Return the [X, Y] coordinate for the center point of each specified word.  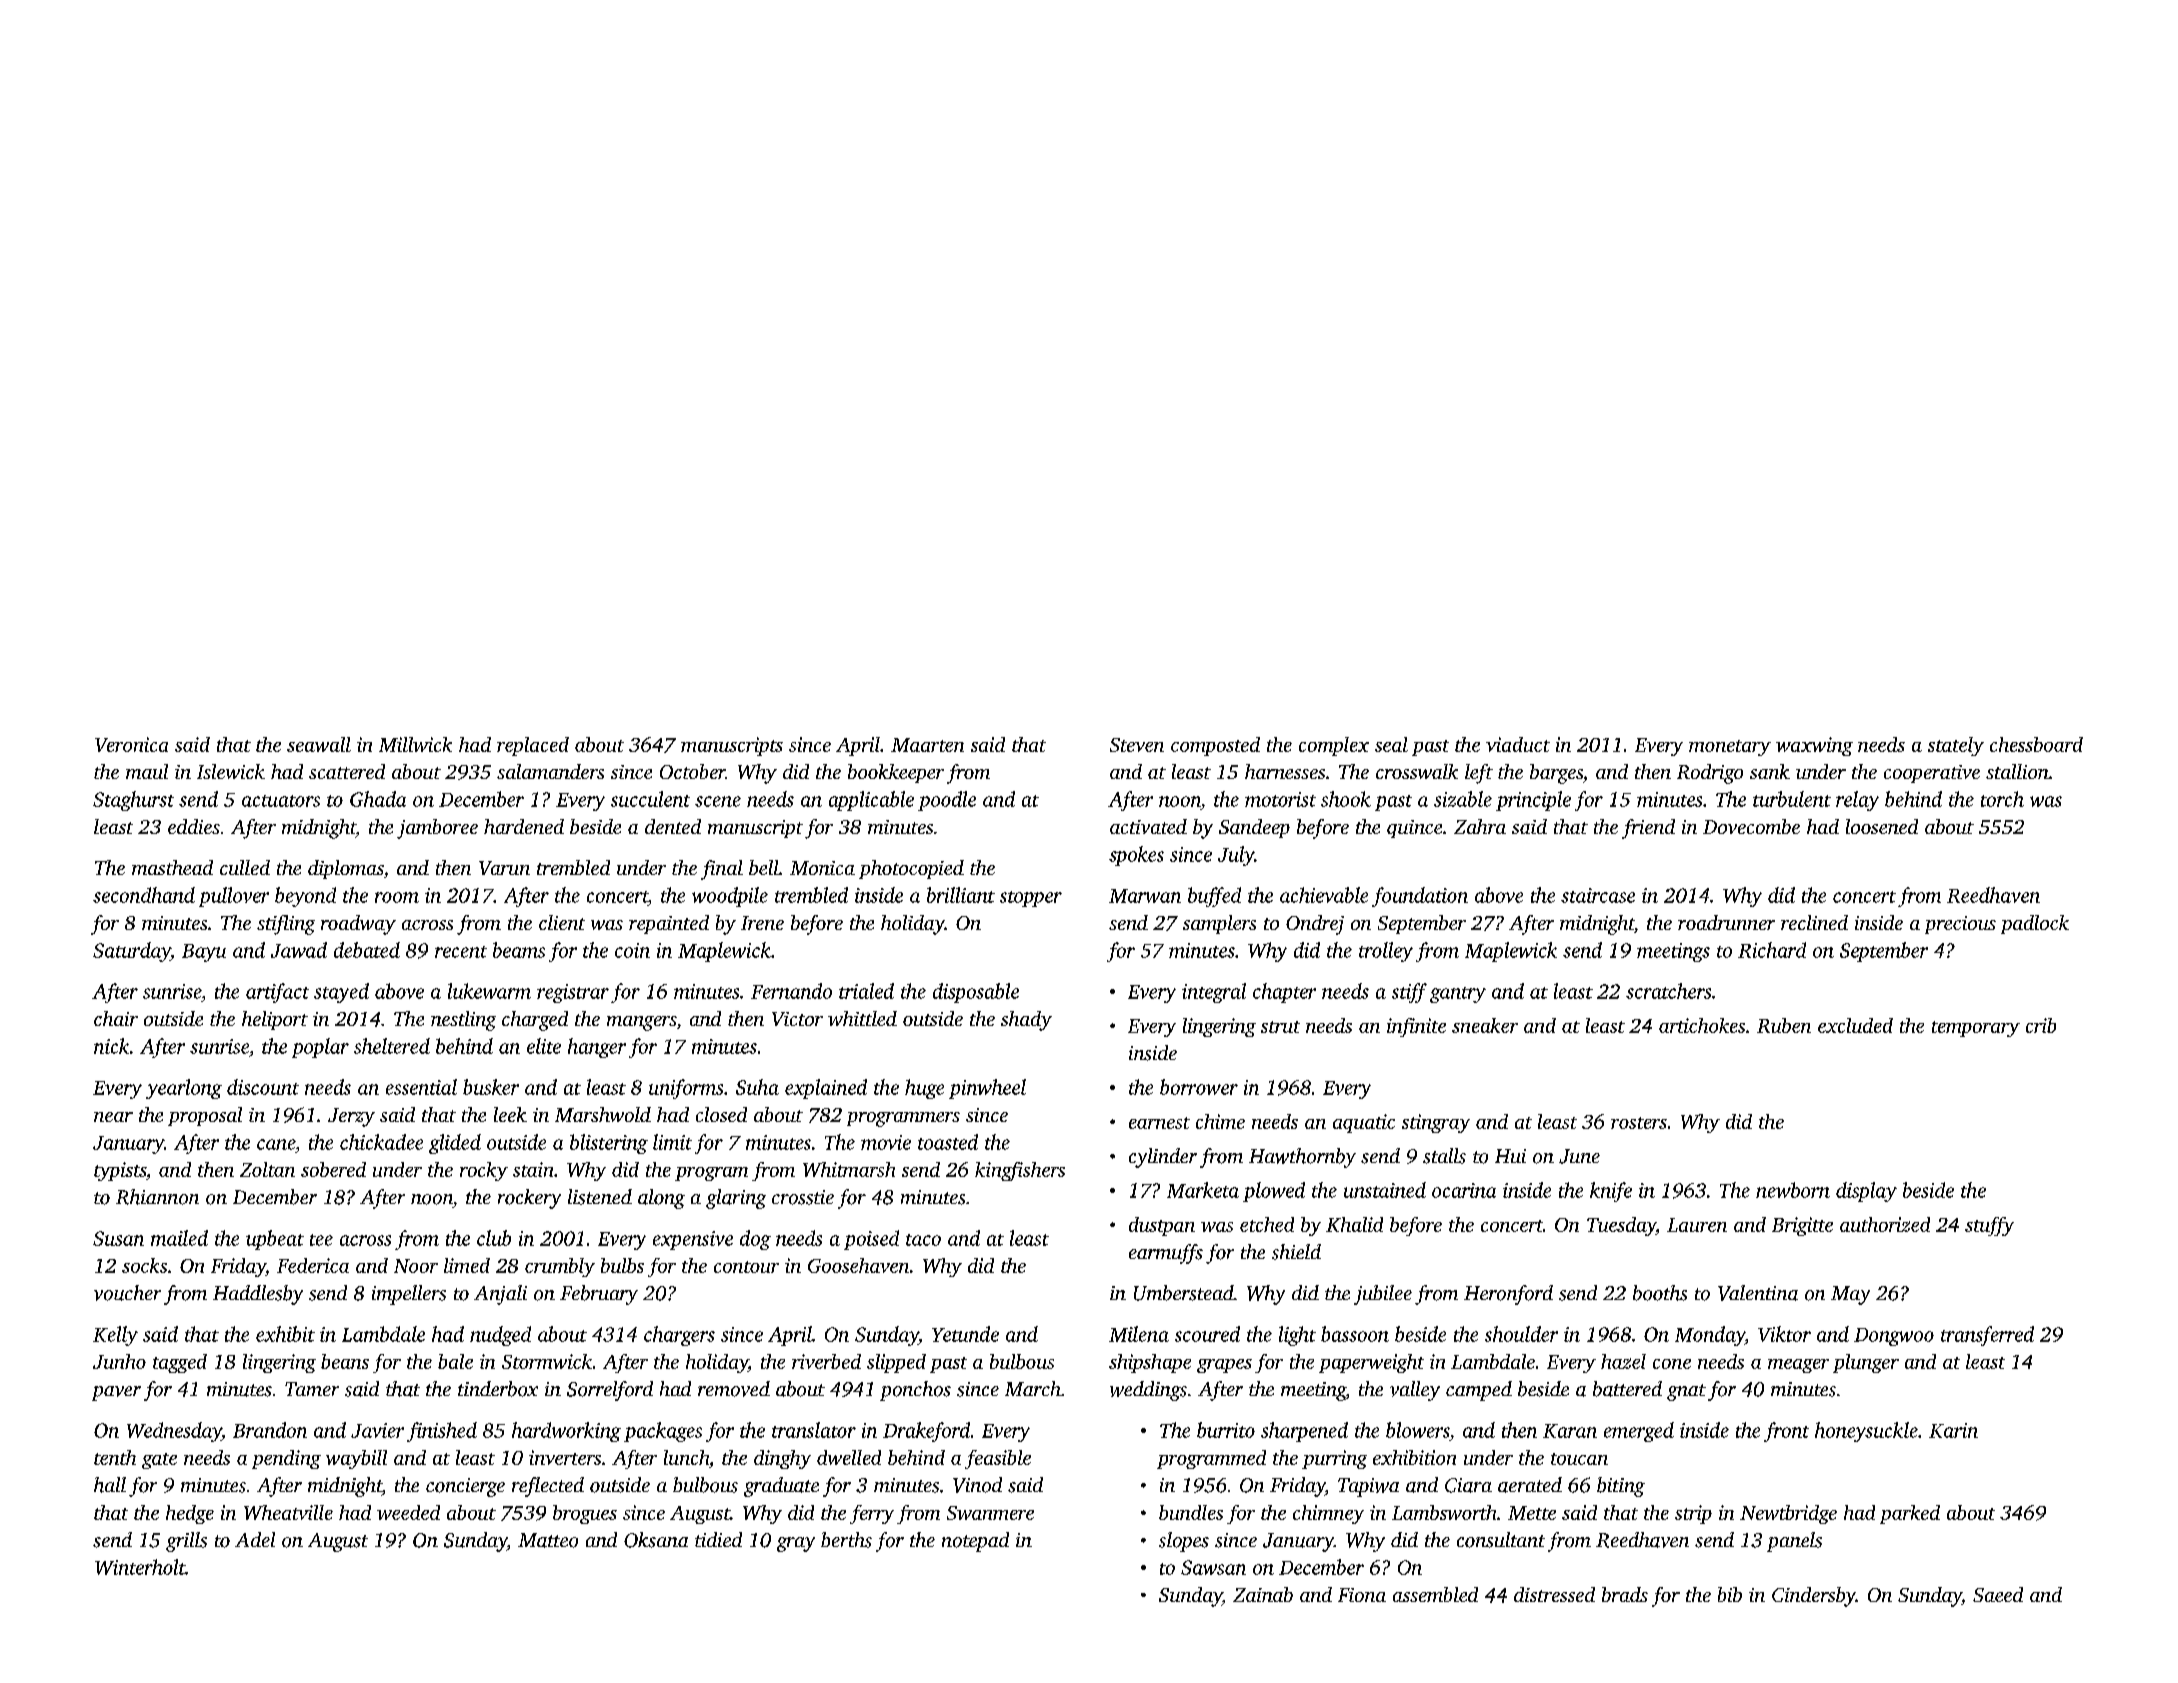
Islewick [231, 771]
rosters [1639, 1123]
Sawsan [1213, 1567]
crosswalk [1417, 771]
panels [1794, 1542]
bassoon [1355, 1334]
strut [1280, 1027]
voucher [127, 1293]
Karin [1953, 1430]
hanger [597, 1048]
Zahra [1480, 826]
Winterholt [140, 1567]
